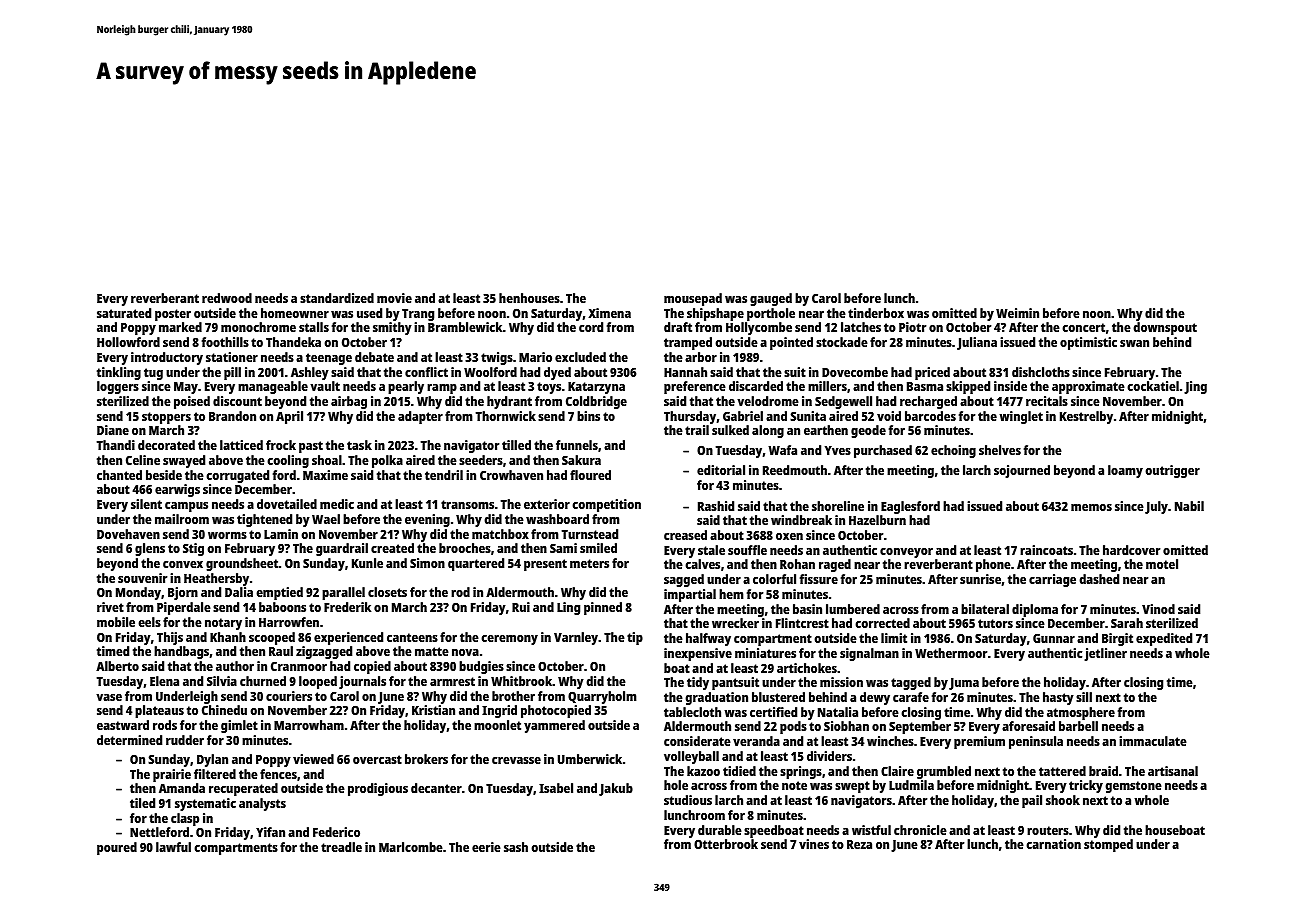 The height and width of the screenshot is (924, 1308). I want to click on experienced, so click(348, 638).
